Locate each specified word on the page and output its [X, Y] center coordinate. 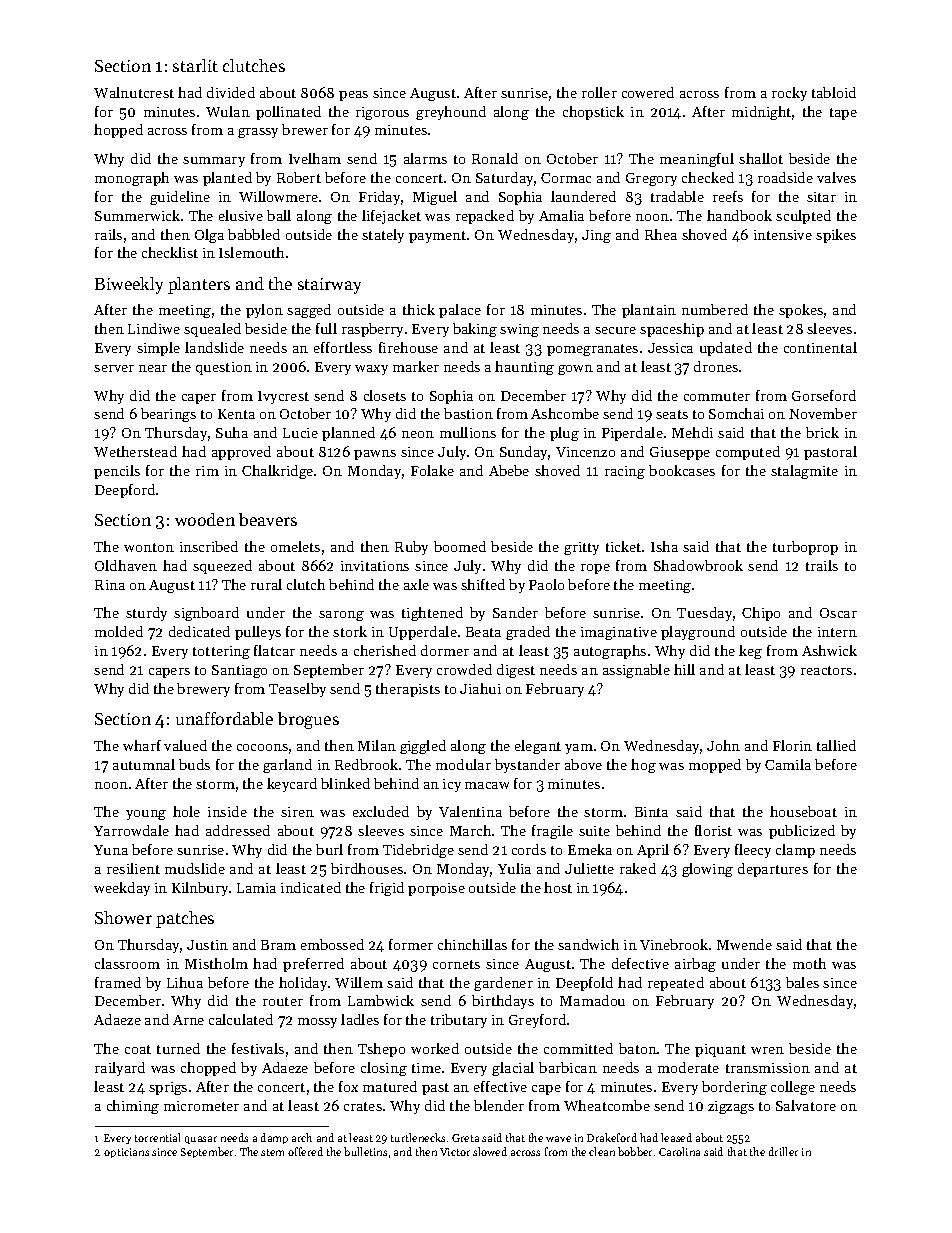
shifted [483, 584]
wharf [142, 745]
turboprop [805, 548]
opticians [126, 1153]
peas [353, 96]
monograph [132, 179]
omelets [295, 546]
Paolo [546, 584]
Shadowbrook [698, 565]
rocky [789, 94]
